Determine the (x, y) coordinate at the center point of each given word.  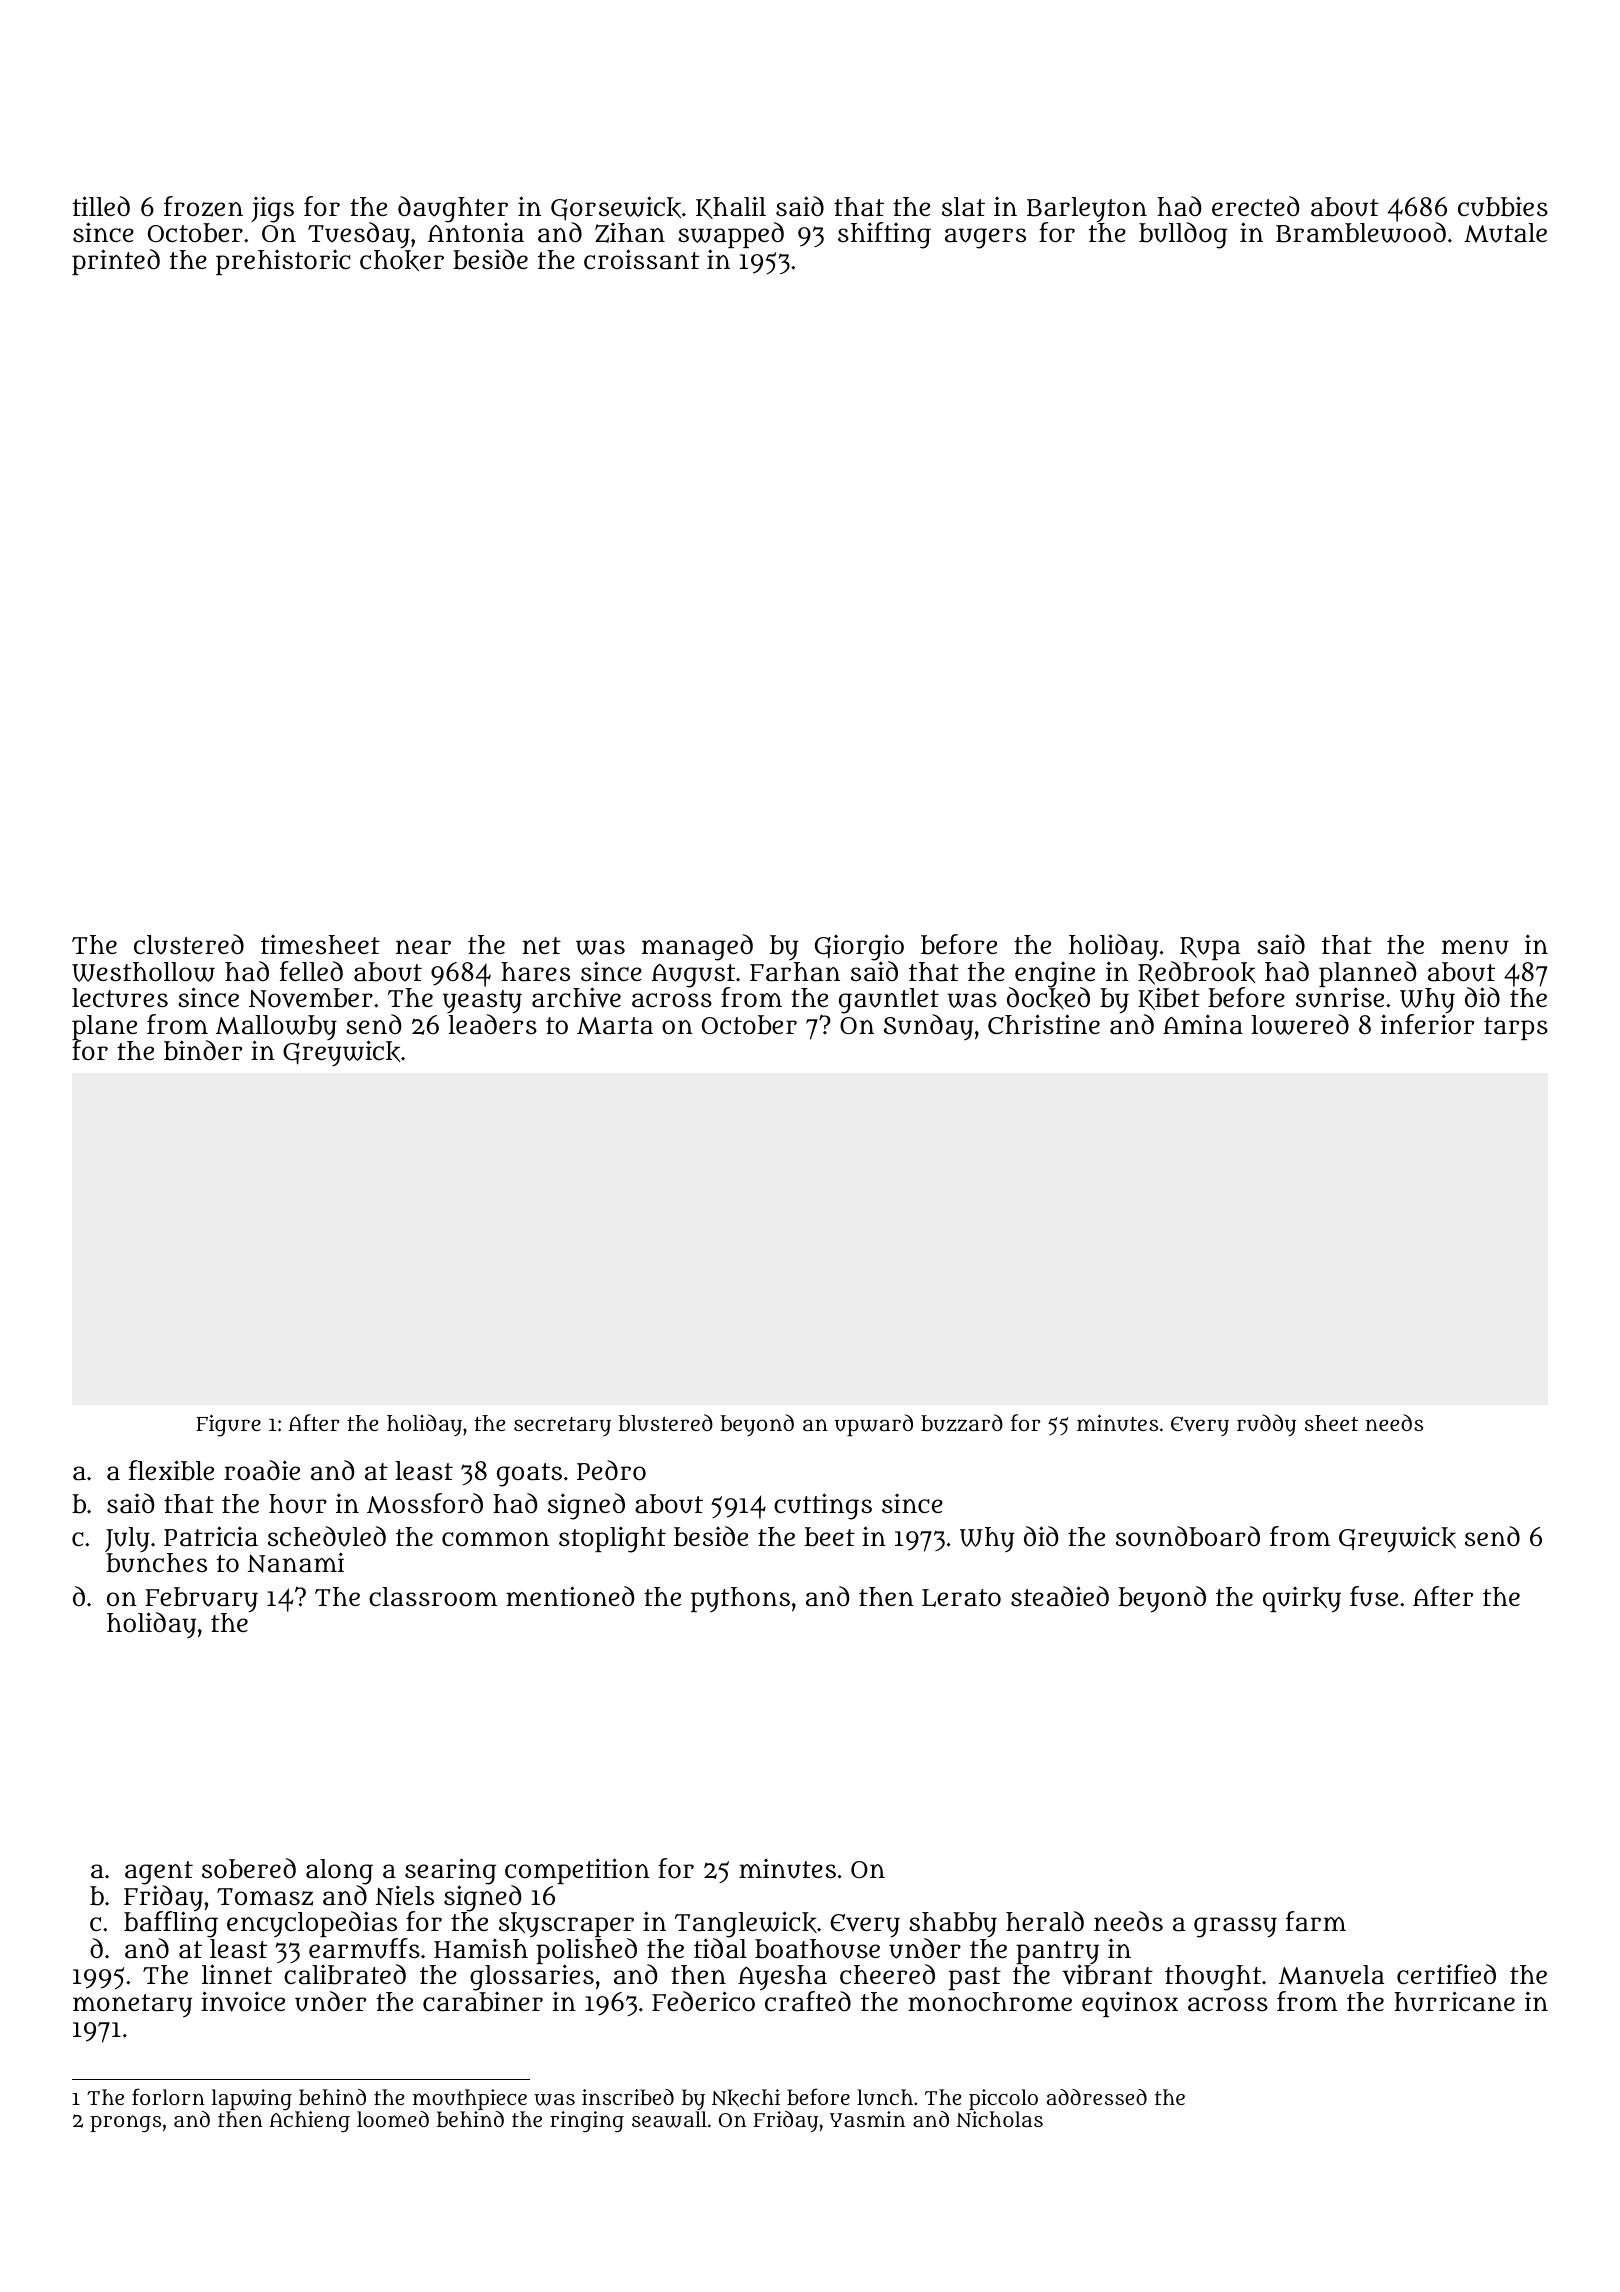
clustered (189, 944)
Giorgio (859, 947)
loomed (393, 2119)
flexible (171, 1470)
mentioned (570, 1596)
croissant (641, 259)
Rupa (1210, 948)
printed (116, 262)
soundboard (1188, 1536)
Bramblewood (1361, 232)
